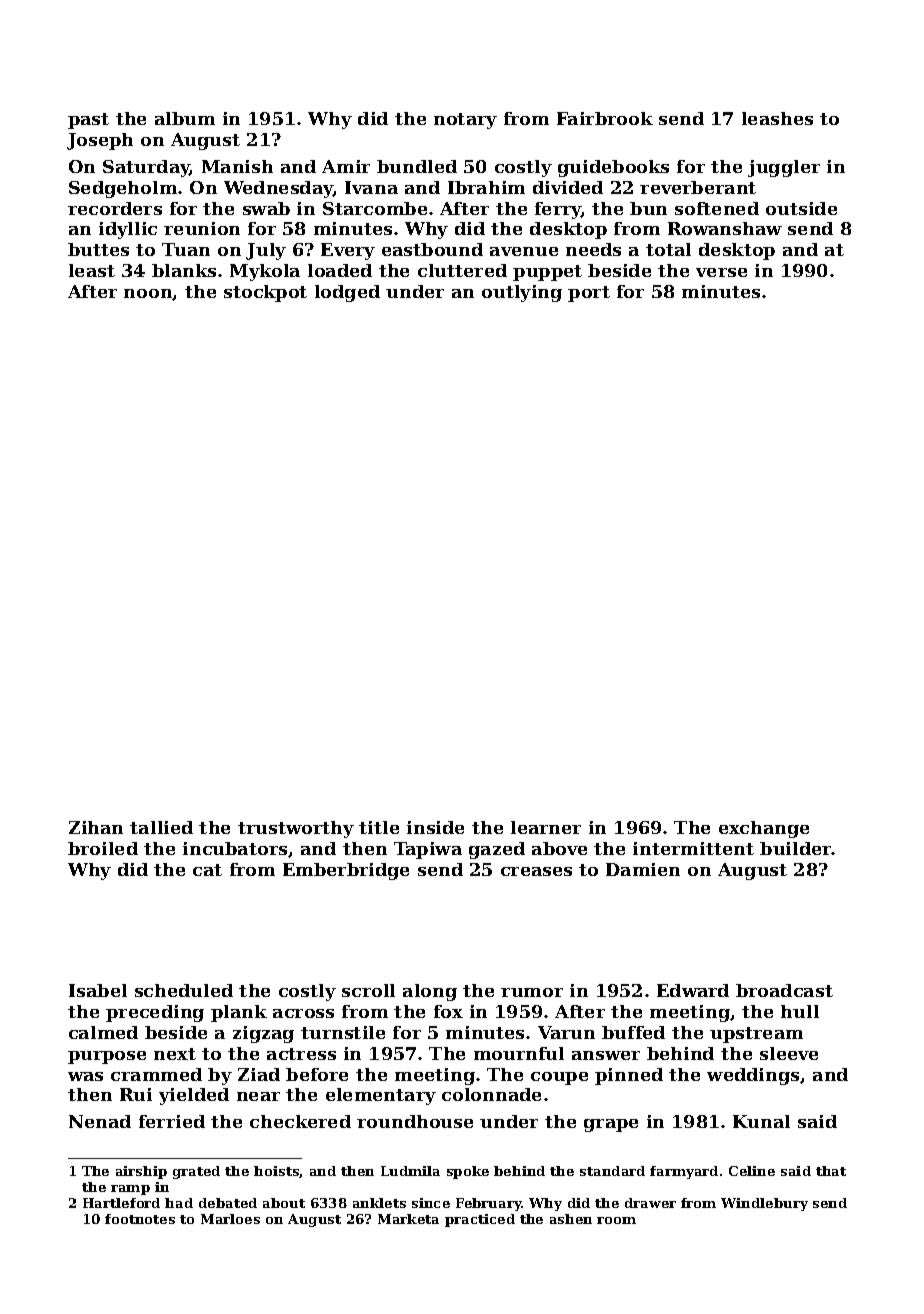 This document has height=1314, width=924. What do you see at coordinates (148, 294) in the document?
I see `noon` at bounding box center [148, 294].
